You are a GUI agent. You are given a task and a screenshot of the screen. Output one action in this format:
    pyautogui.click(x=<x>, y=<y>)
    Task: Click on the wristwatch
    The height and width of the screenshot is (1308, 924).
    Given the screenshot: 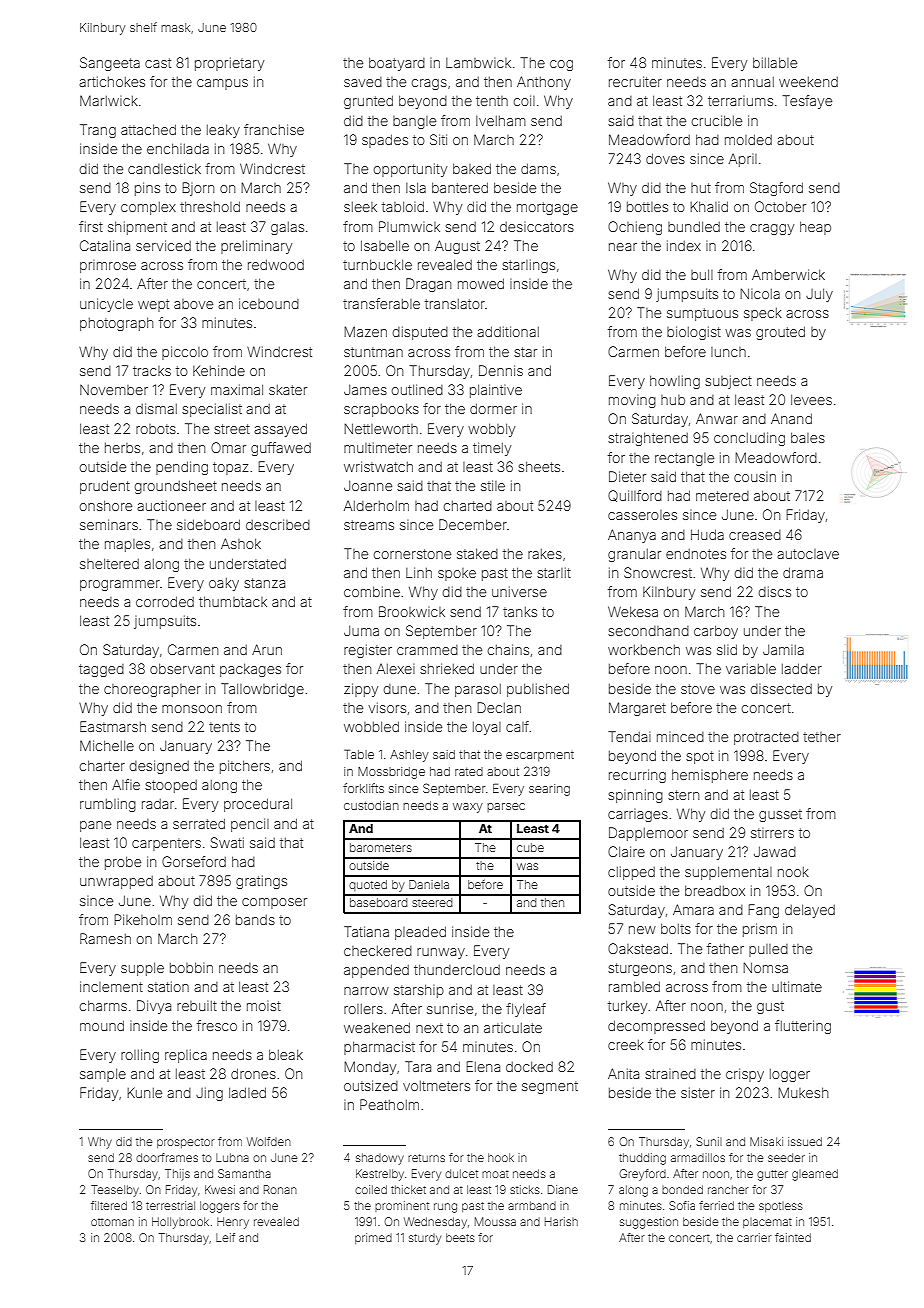 What is the action you would take?
    pyautogui.click(x=378, y=466)
